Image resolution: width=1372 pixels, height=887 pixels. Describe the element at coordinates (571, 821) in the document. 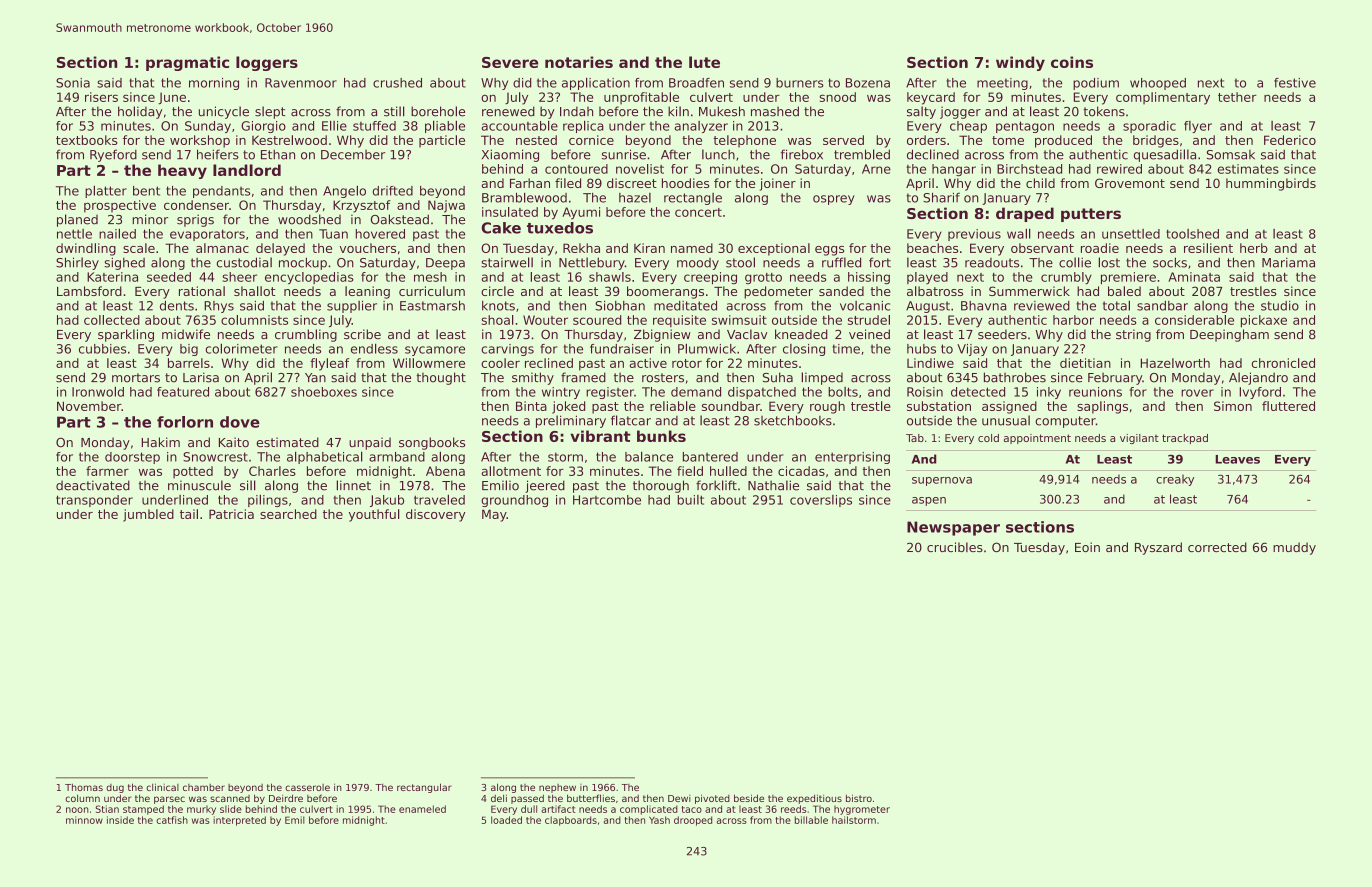

I see `clapboards` at that location.
